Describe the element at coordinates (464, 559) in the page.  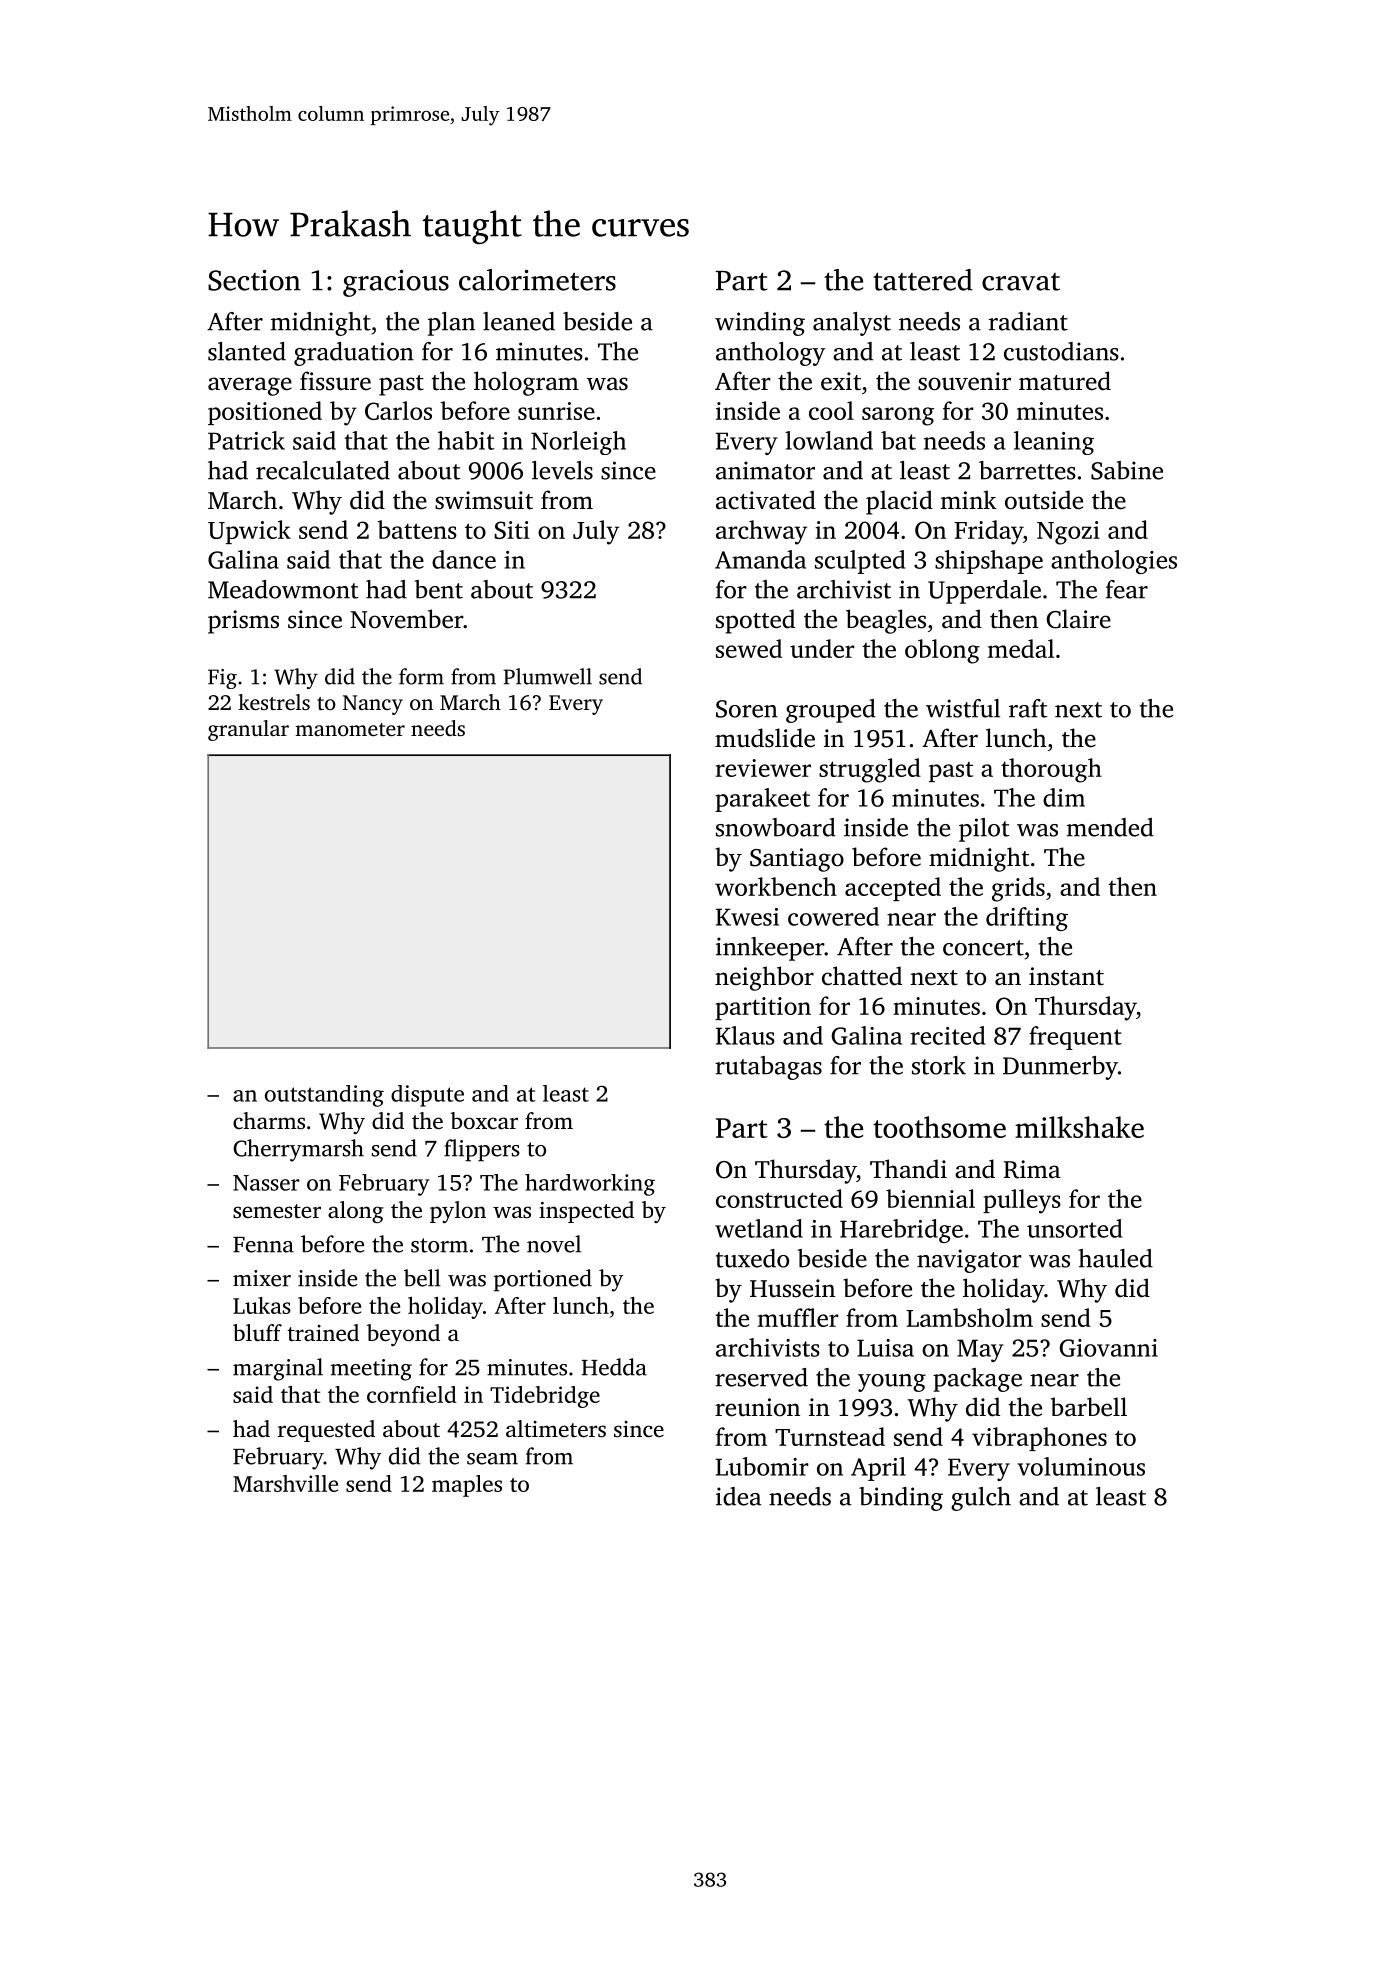
I see `dance` at that location.
